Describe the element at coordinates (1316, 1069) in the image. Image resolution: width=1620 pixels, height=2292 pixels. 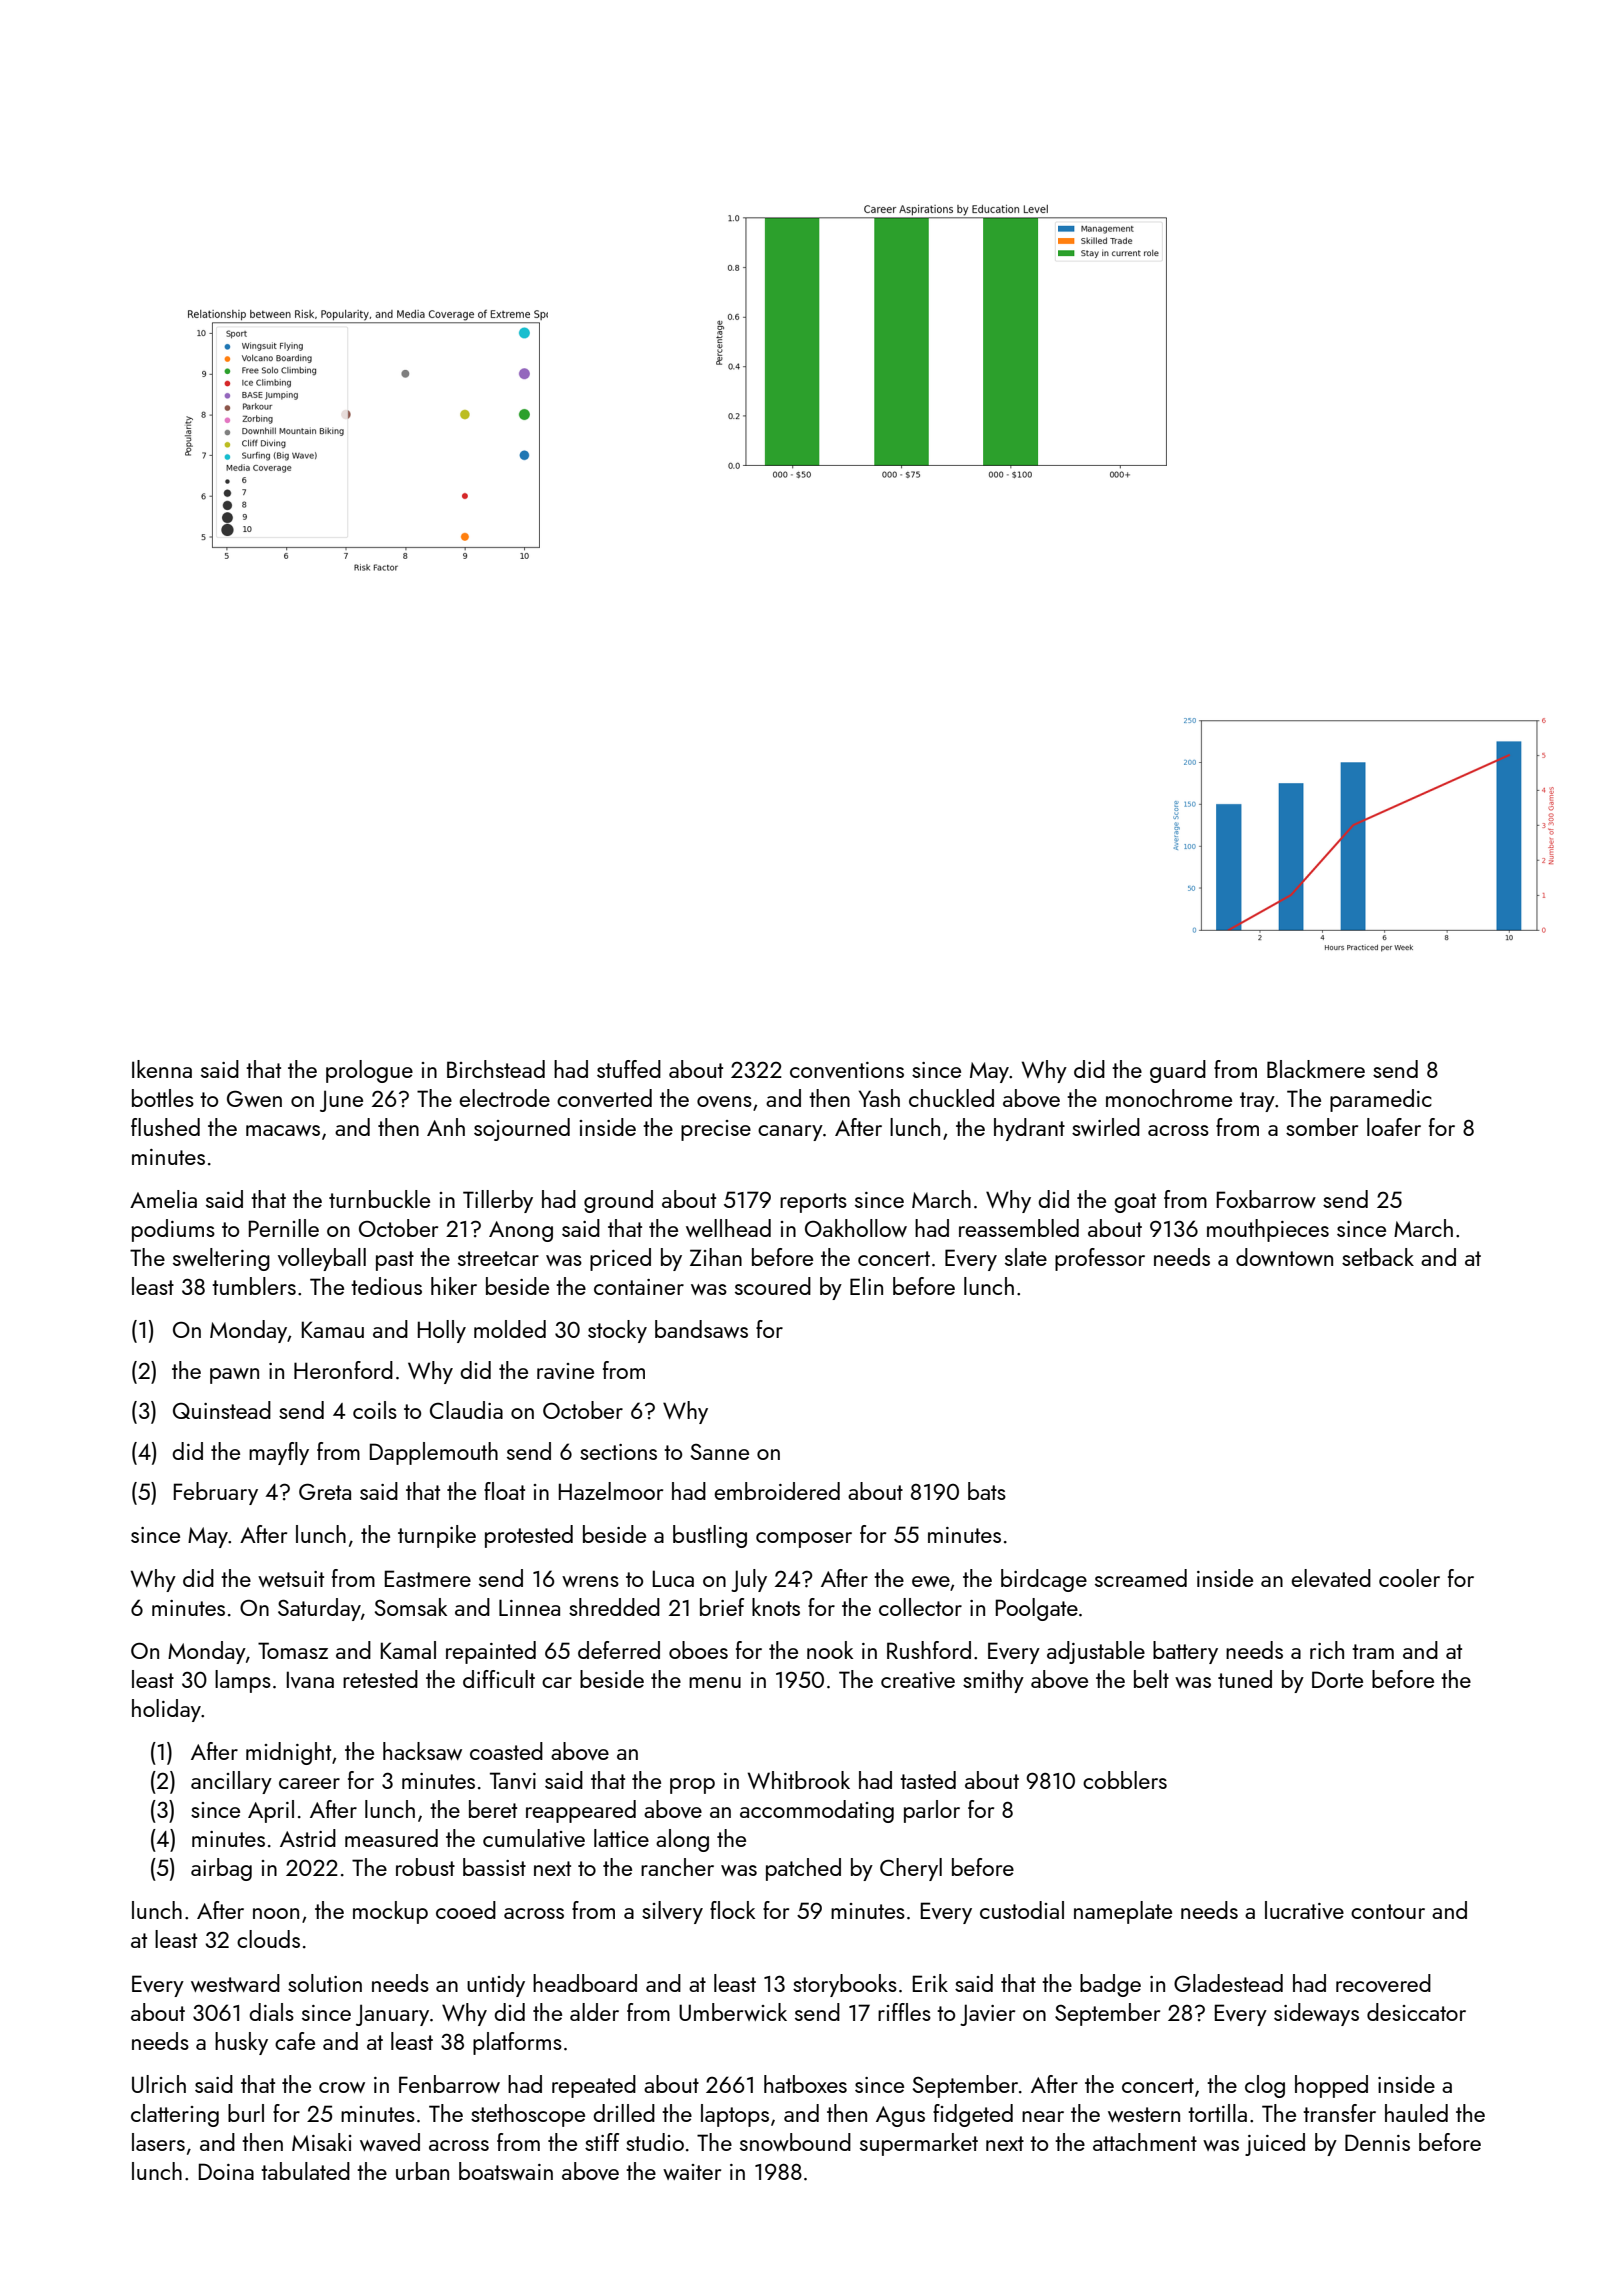
I see `Blackmere` at that location.
